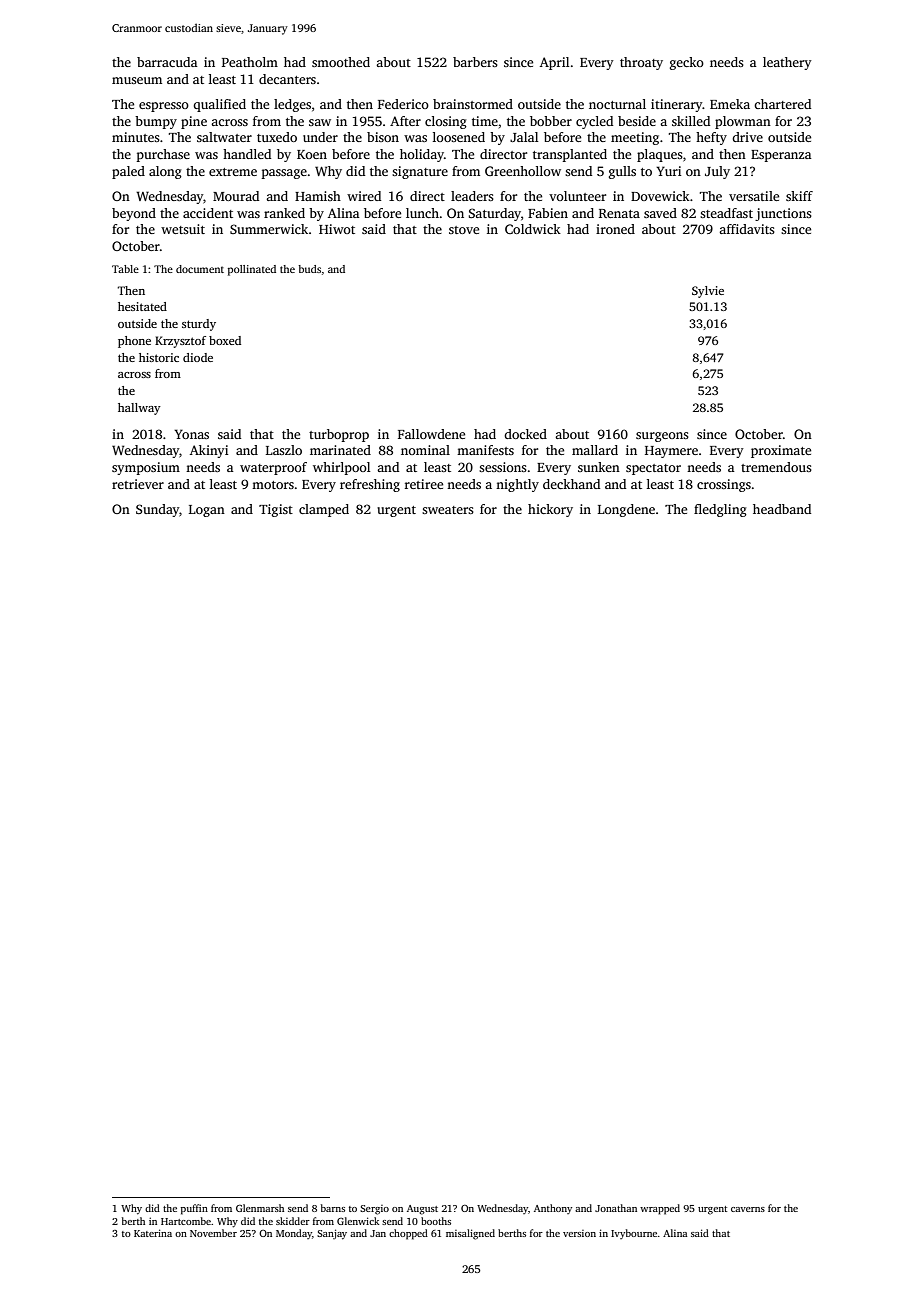 Image resolution: width=924 pixels, height=1308 pixels. I want to click on Peatholm, so click(250, 62).
